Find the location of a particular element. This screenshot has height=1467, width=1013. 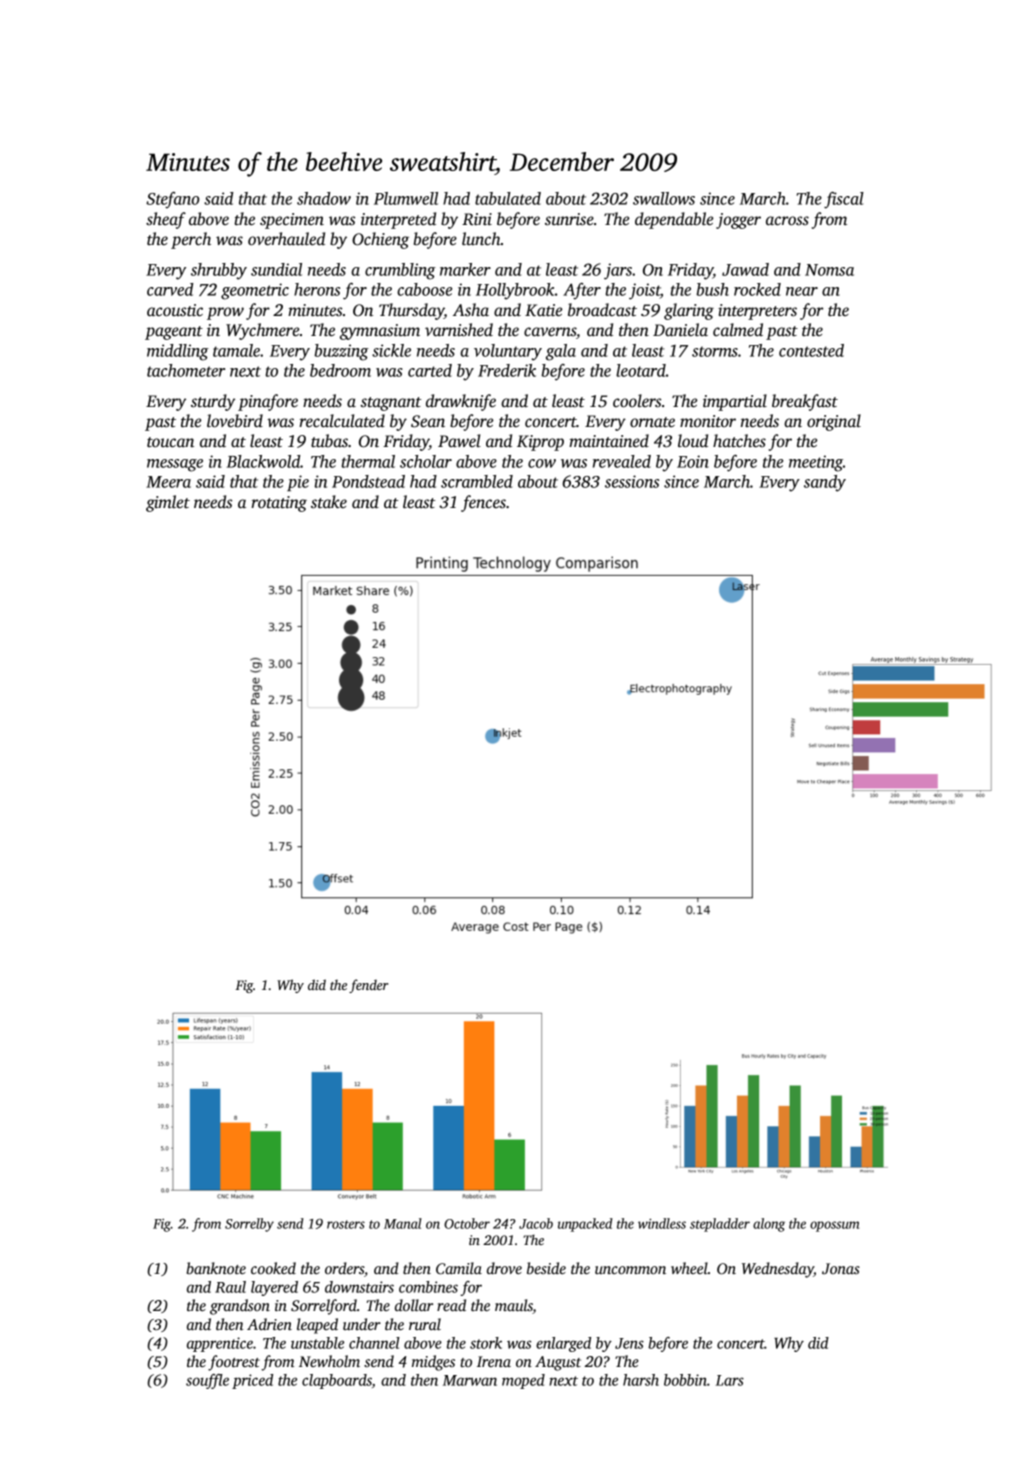

shrubby is located at coordinates (219, 271).
